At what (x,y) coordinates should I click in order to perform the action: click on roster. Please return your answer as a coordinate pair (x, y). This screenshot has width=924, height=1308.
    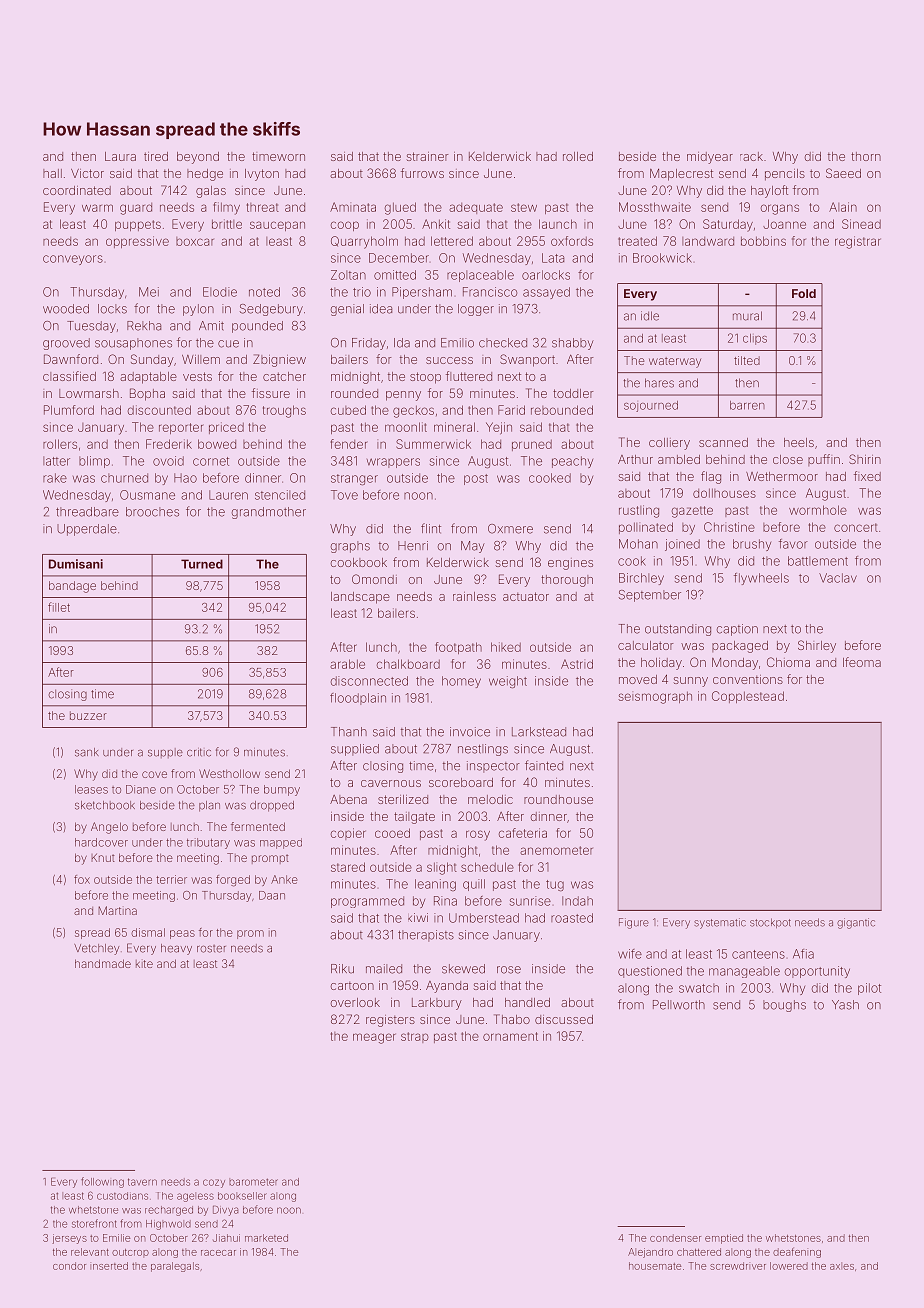
    Looking at the image, I should click on (211, 949).
